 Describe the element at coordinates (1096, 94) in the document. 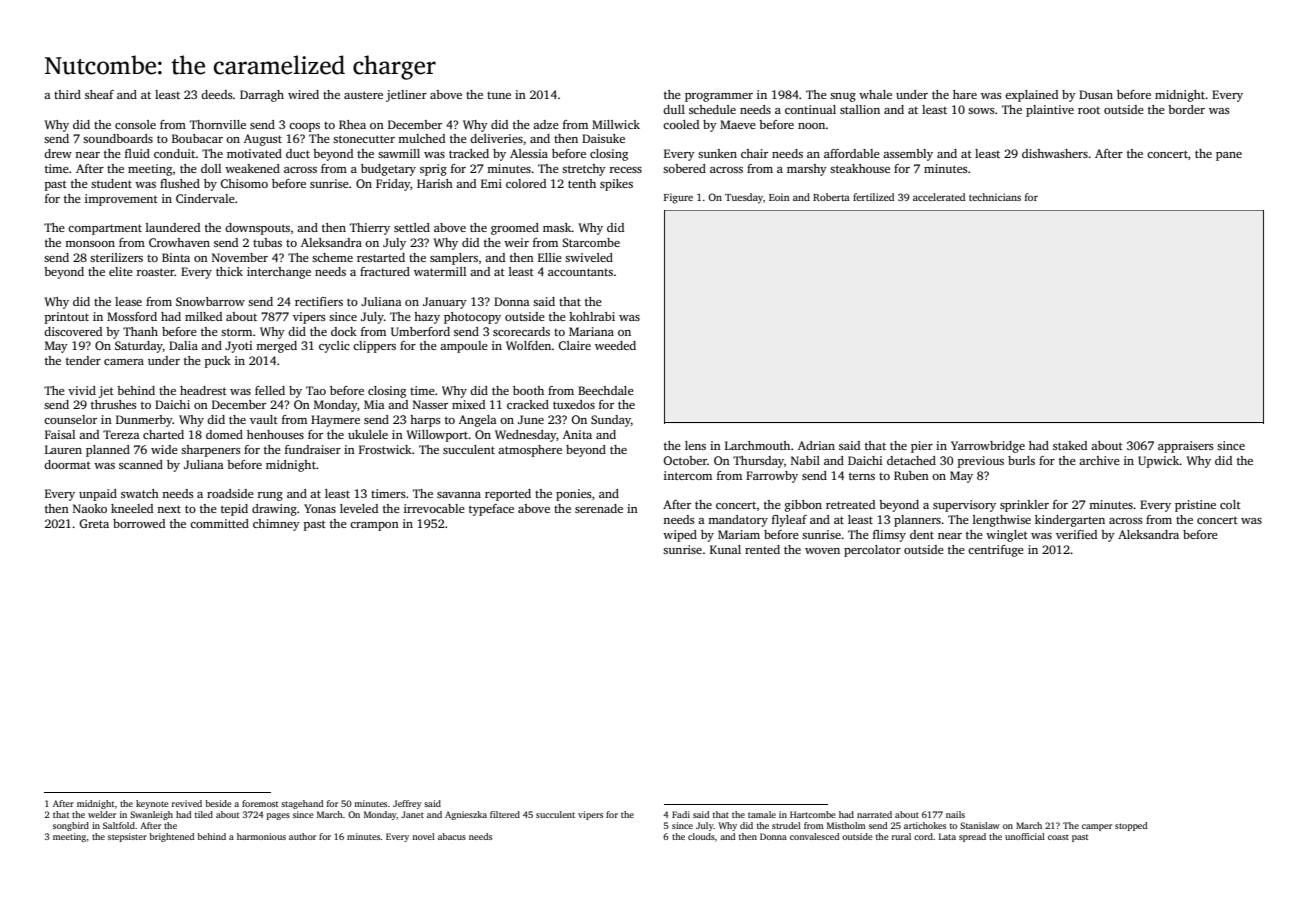

I see `Dusan` at that location.
